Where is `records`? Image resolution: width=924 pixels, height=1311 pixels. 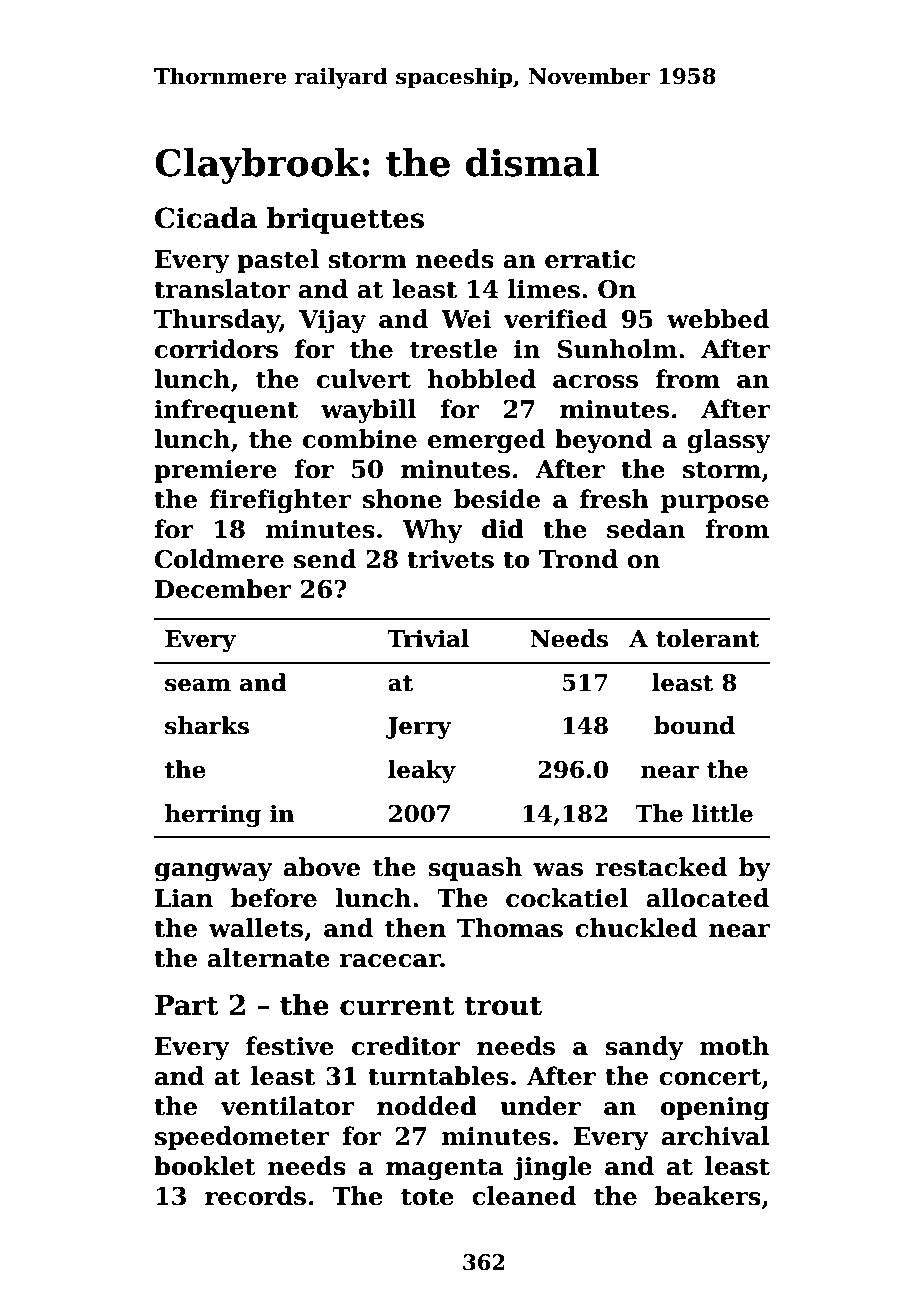 records is located at coordinates (255, 1196).
